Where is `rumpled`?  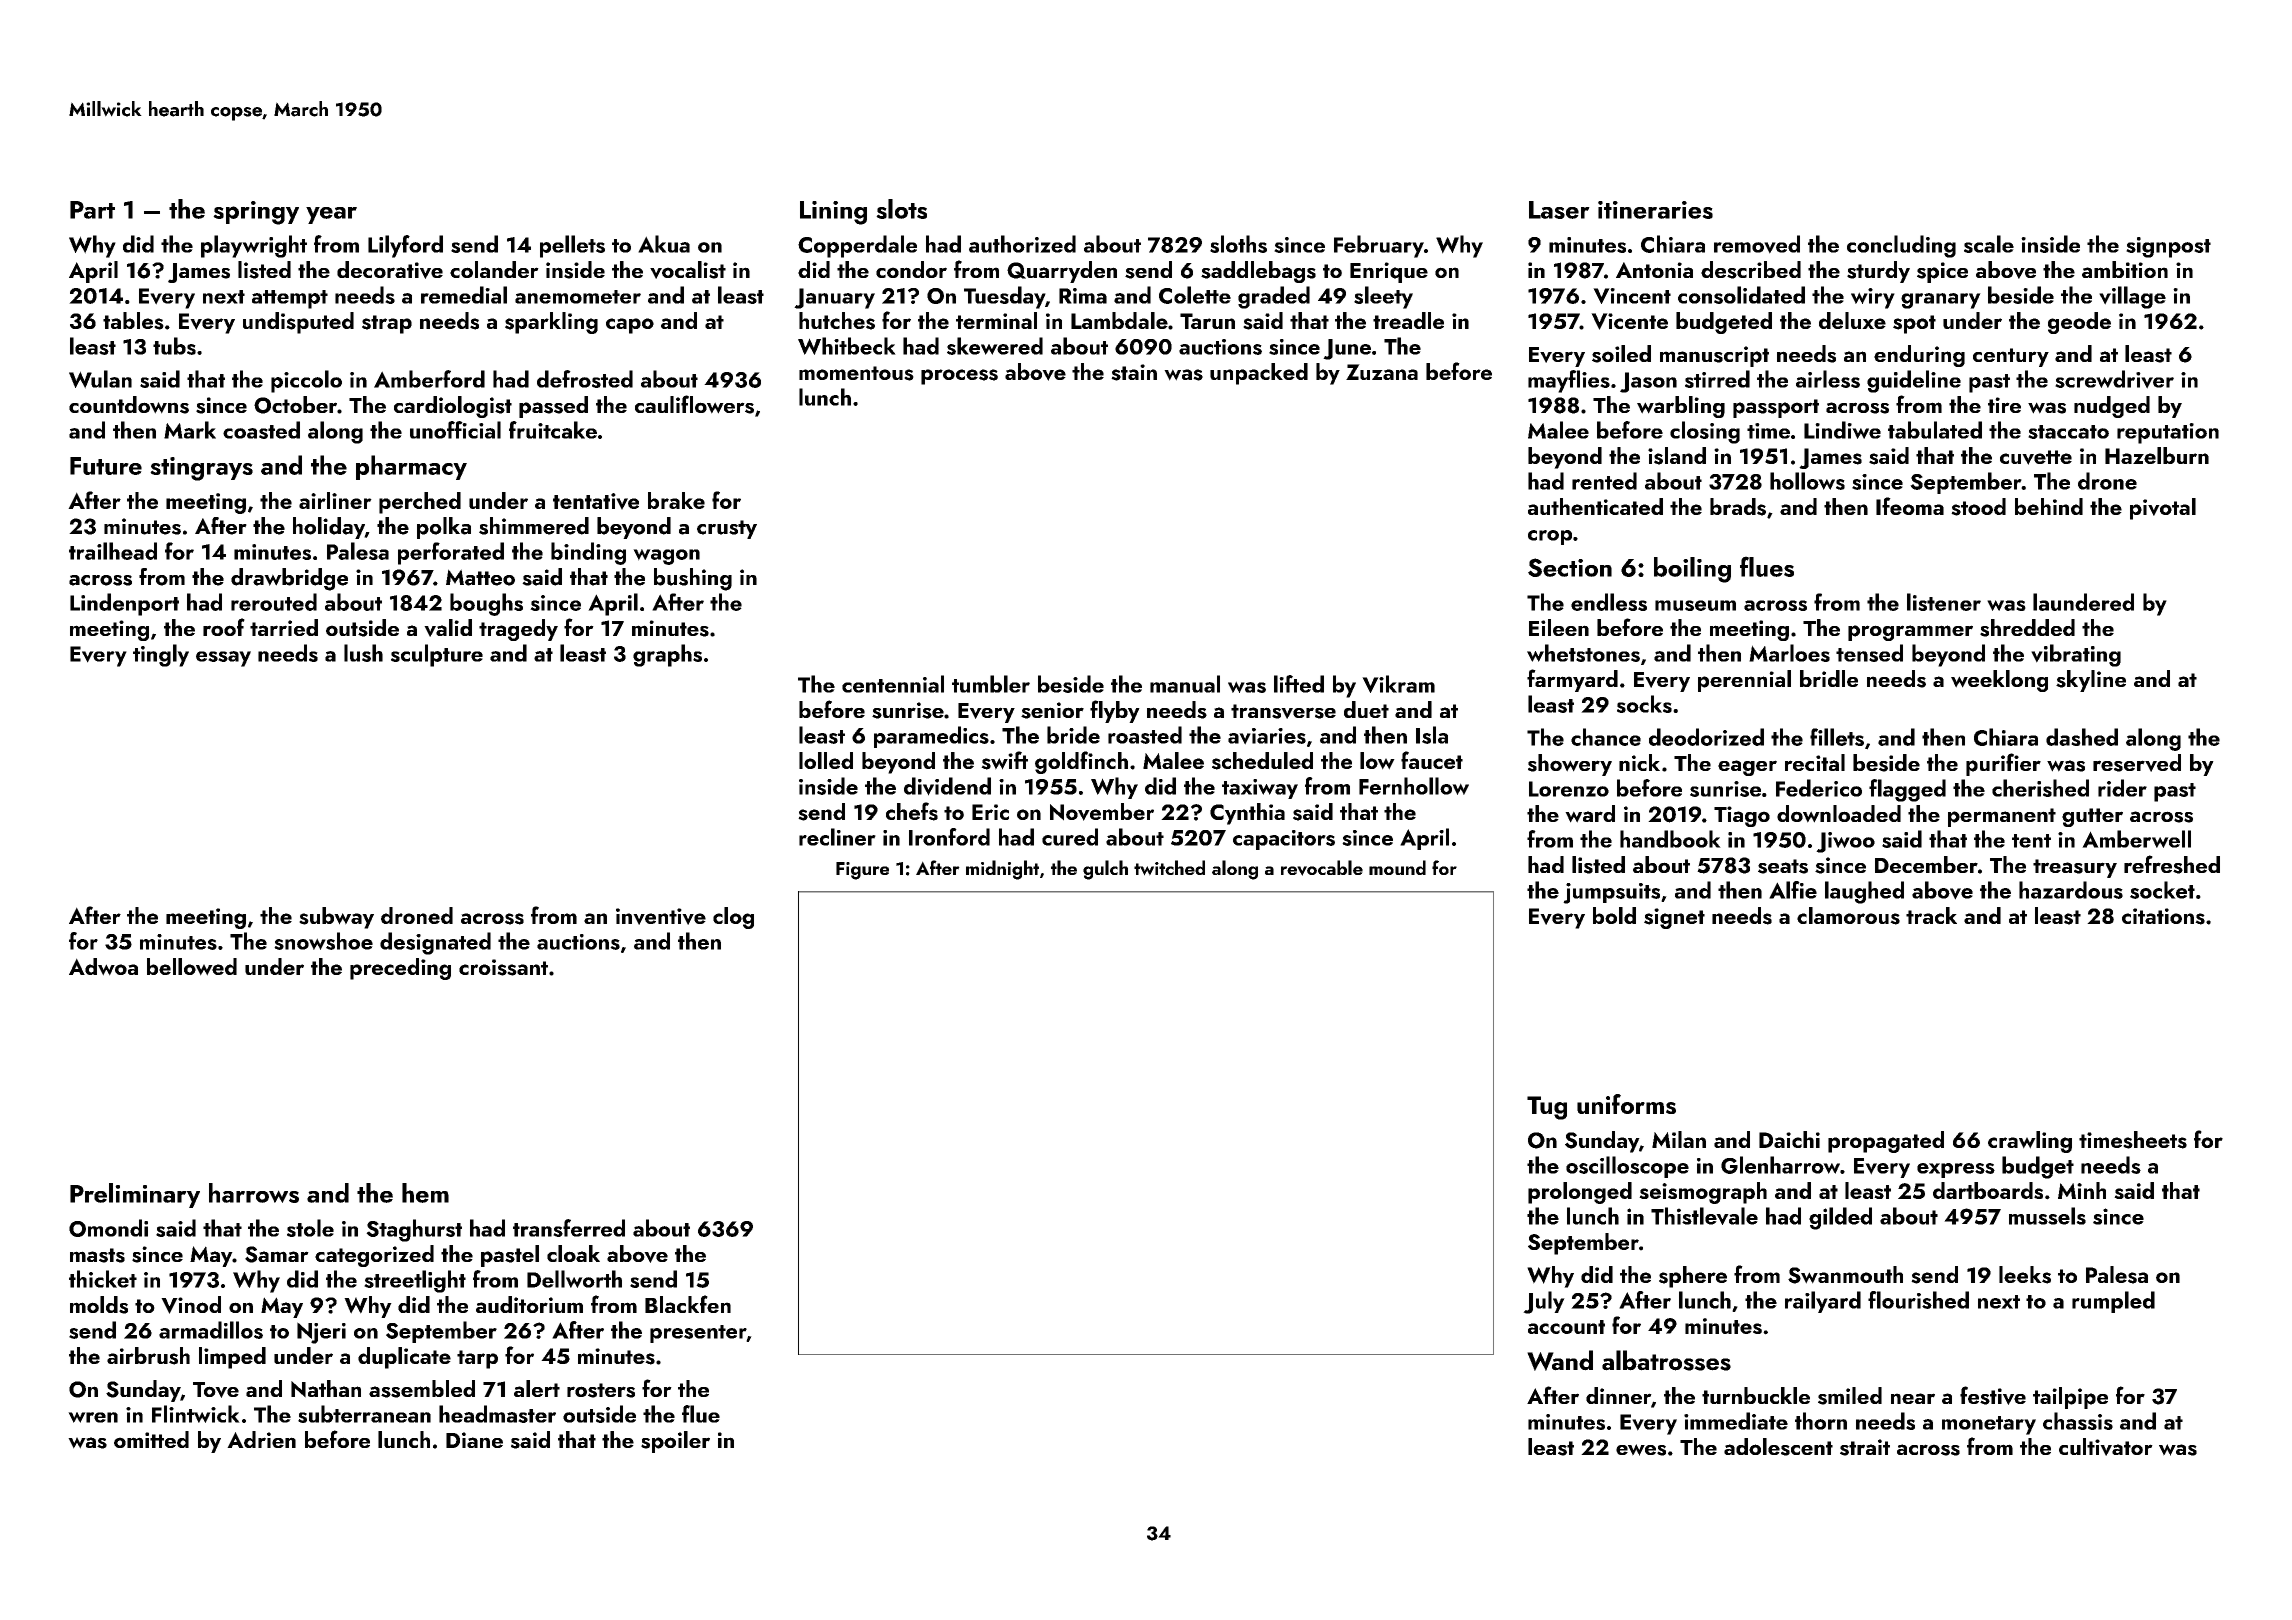 rumpled is located at coordinates (2113, 1302).
